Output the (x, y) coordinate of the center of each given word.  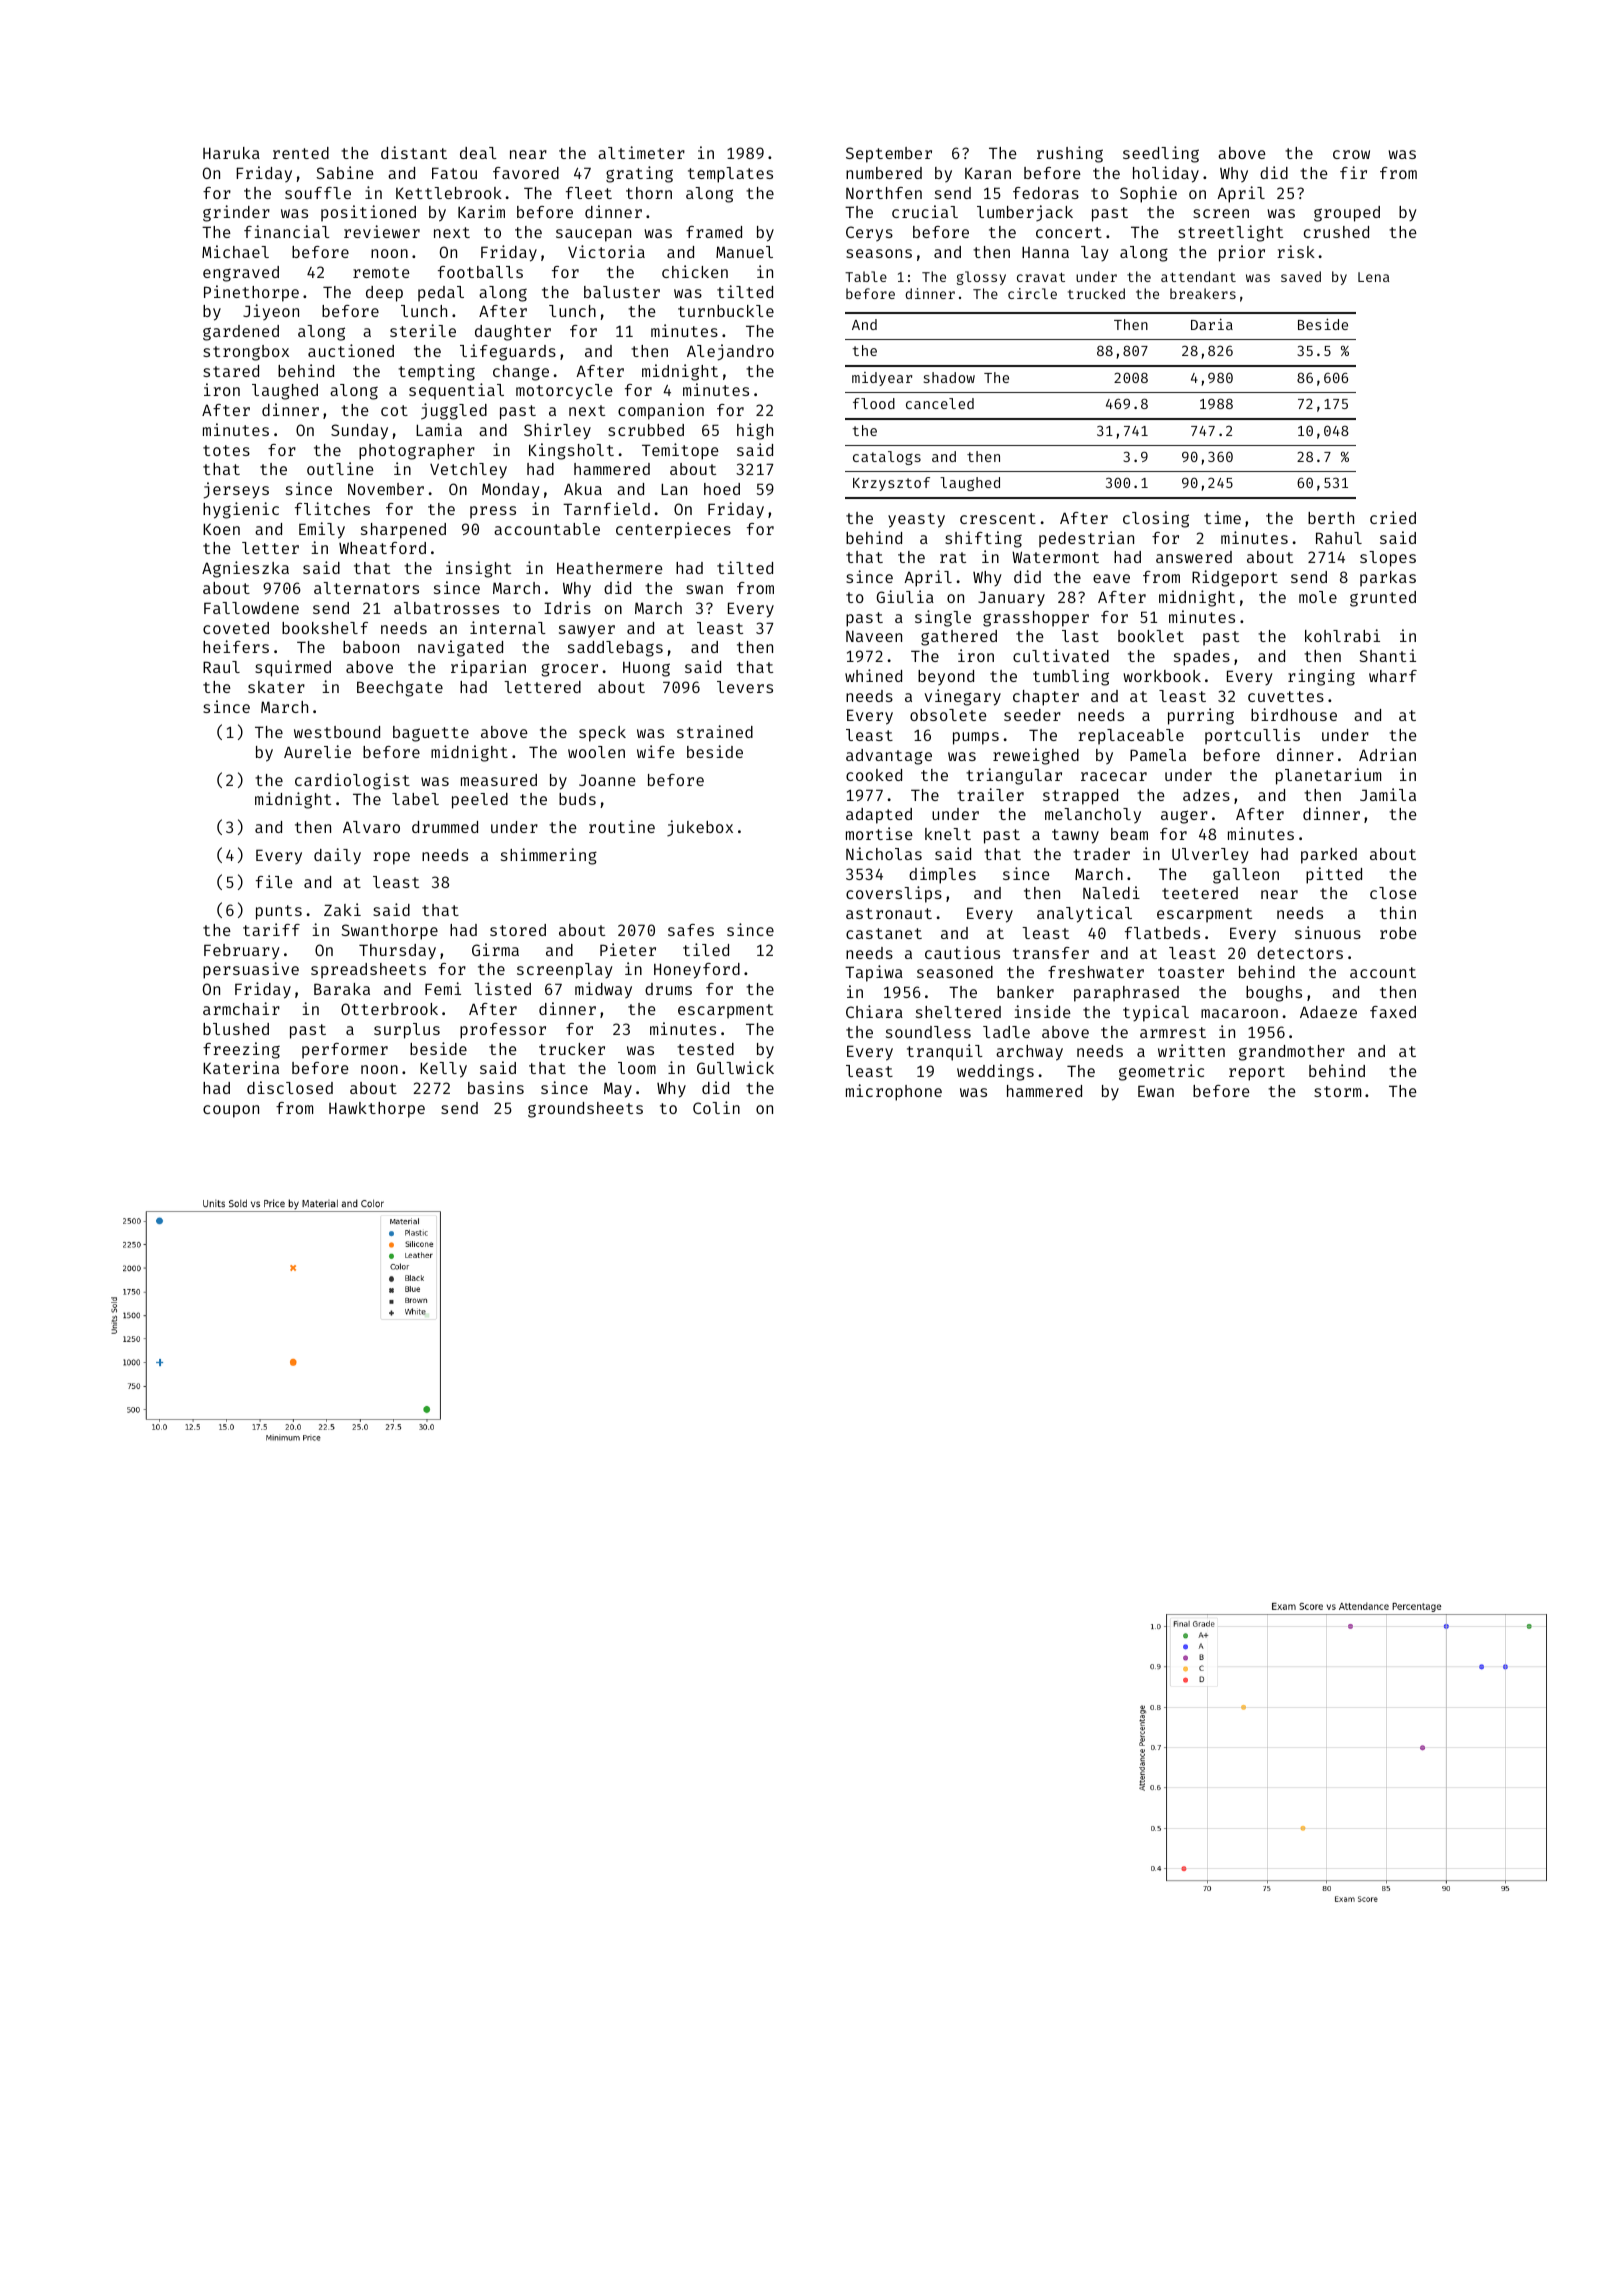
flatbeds (1162, 933)
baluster (622, 292)
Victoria (606, 251)
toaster (1191, 972)
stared (231, 371)
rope (391, 858)
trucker (572, 1049)
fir (1353, 172)
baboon (371, 647)
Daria (1212, 324)
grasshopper (1036, 619)
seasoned (955, 972)
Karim (481, 211)
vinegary (962, 697)
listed (502, 988)
